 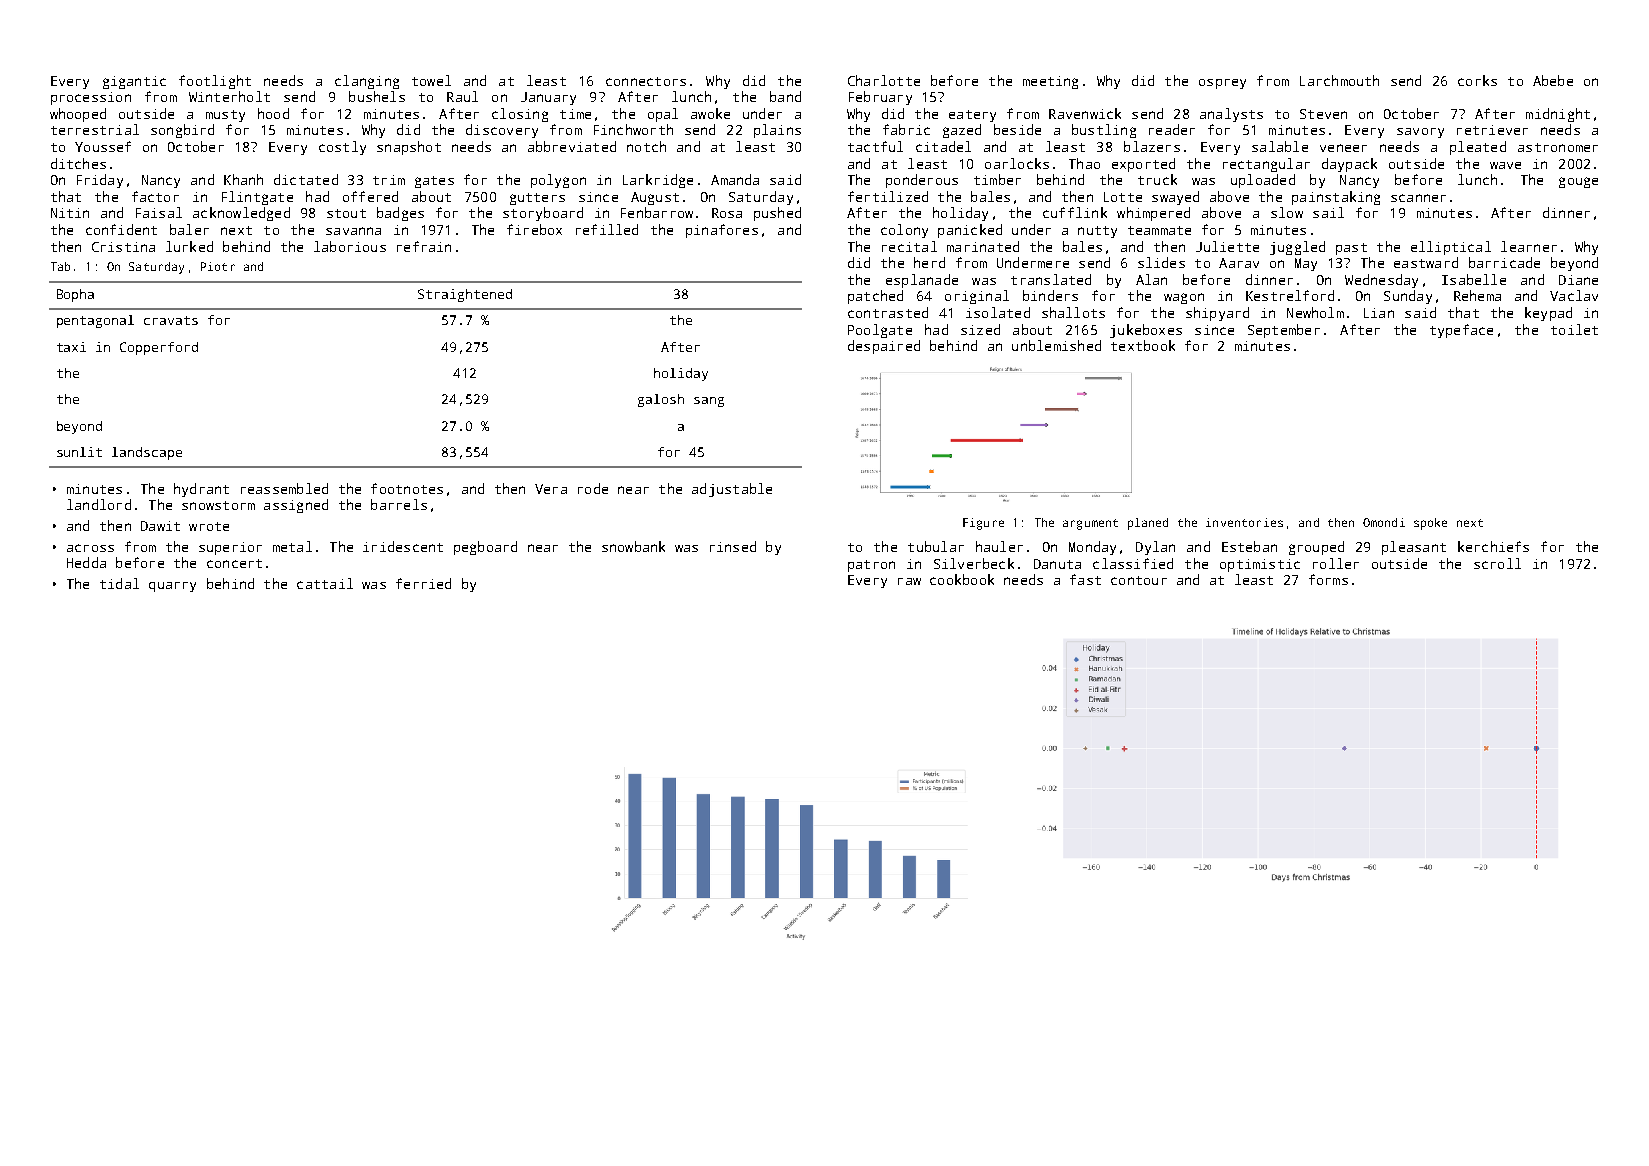 What do you see at coordinates (1430, 524) in the screenshot?
I see `spoke` at bounding box center [1430, 524].
